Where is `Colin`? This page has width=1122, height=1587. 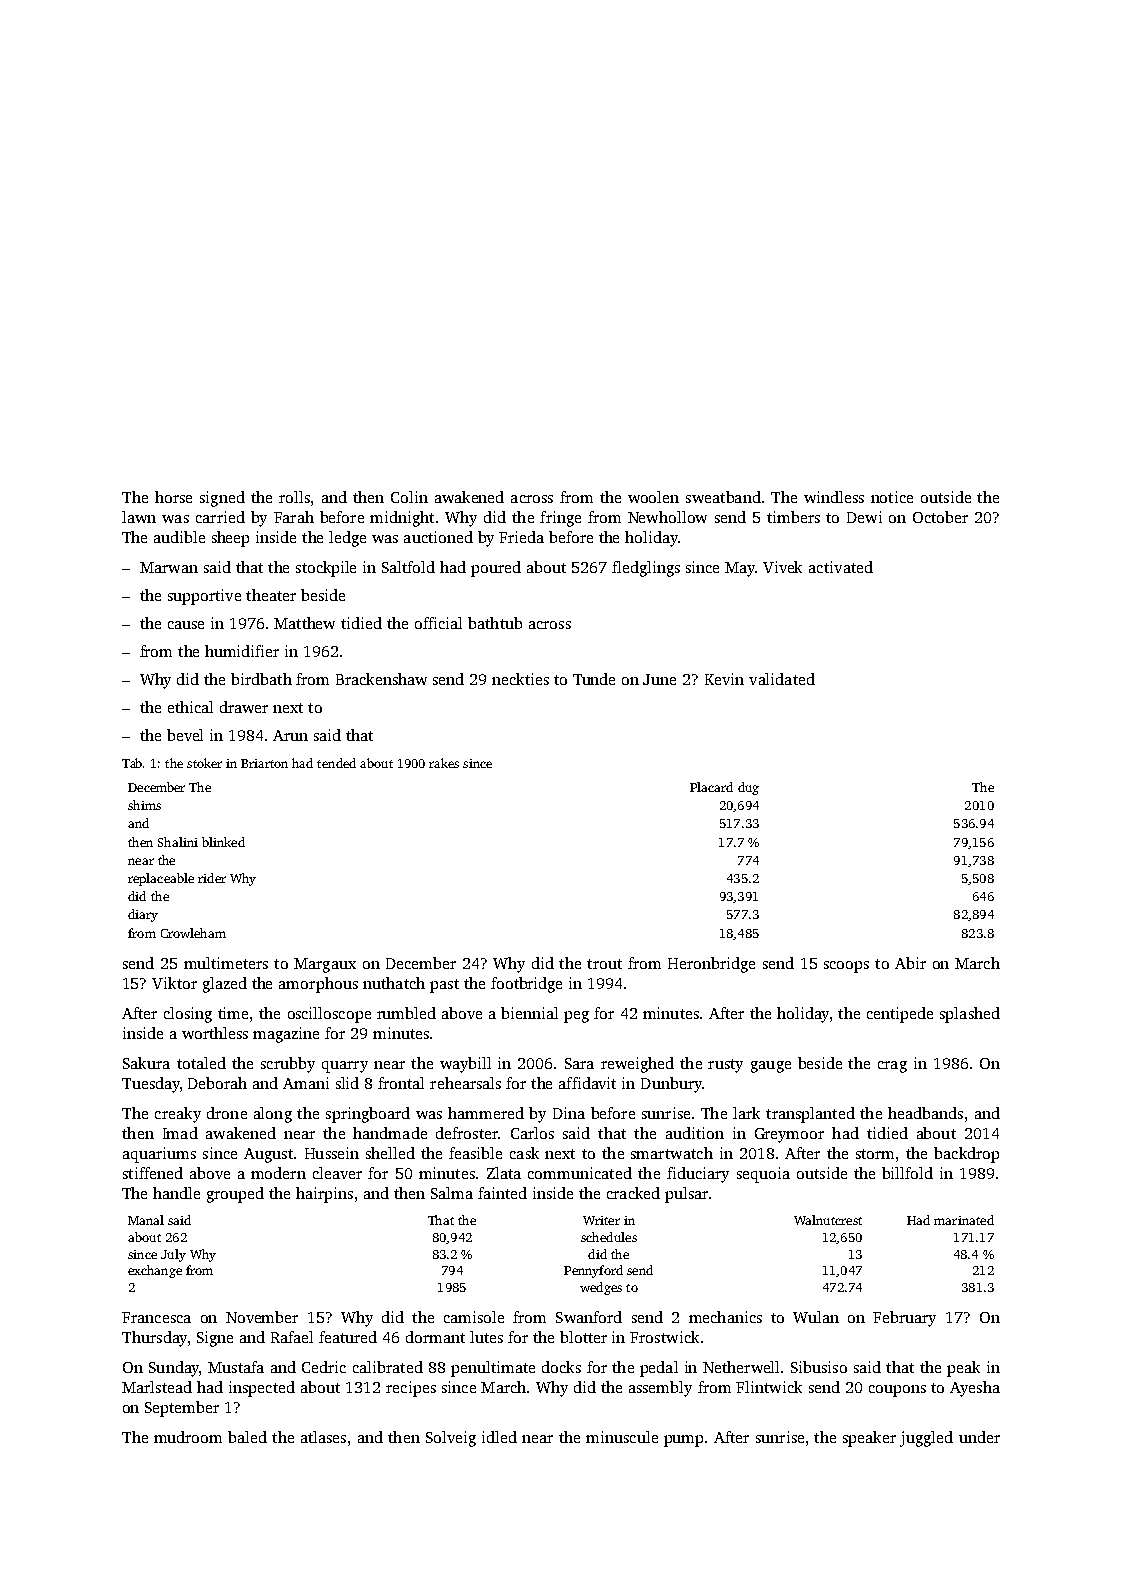
Colin is located at coordinates (409, 497).
